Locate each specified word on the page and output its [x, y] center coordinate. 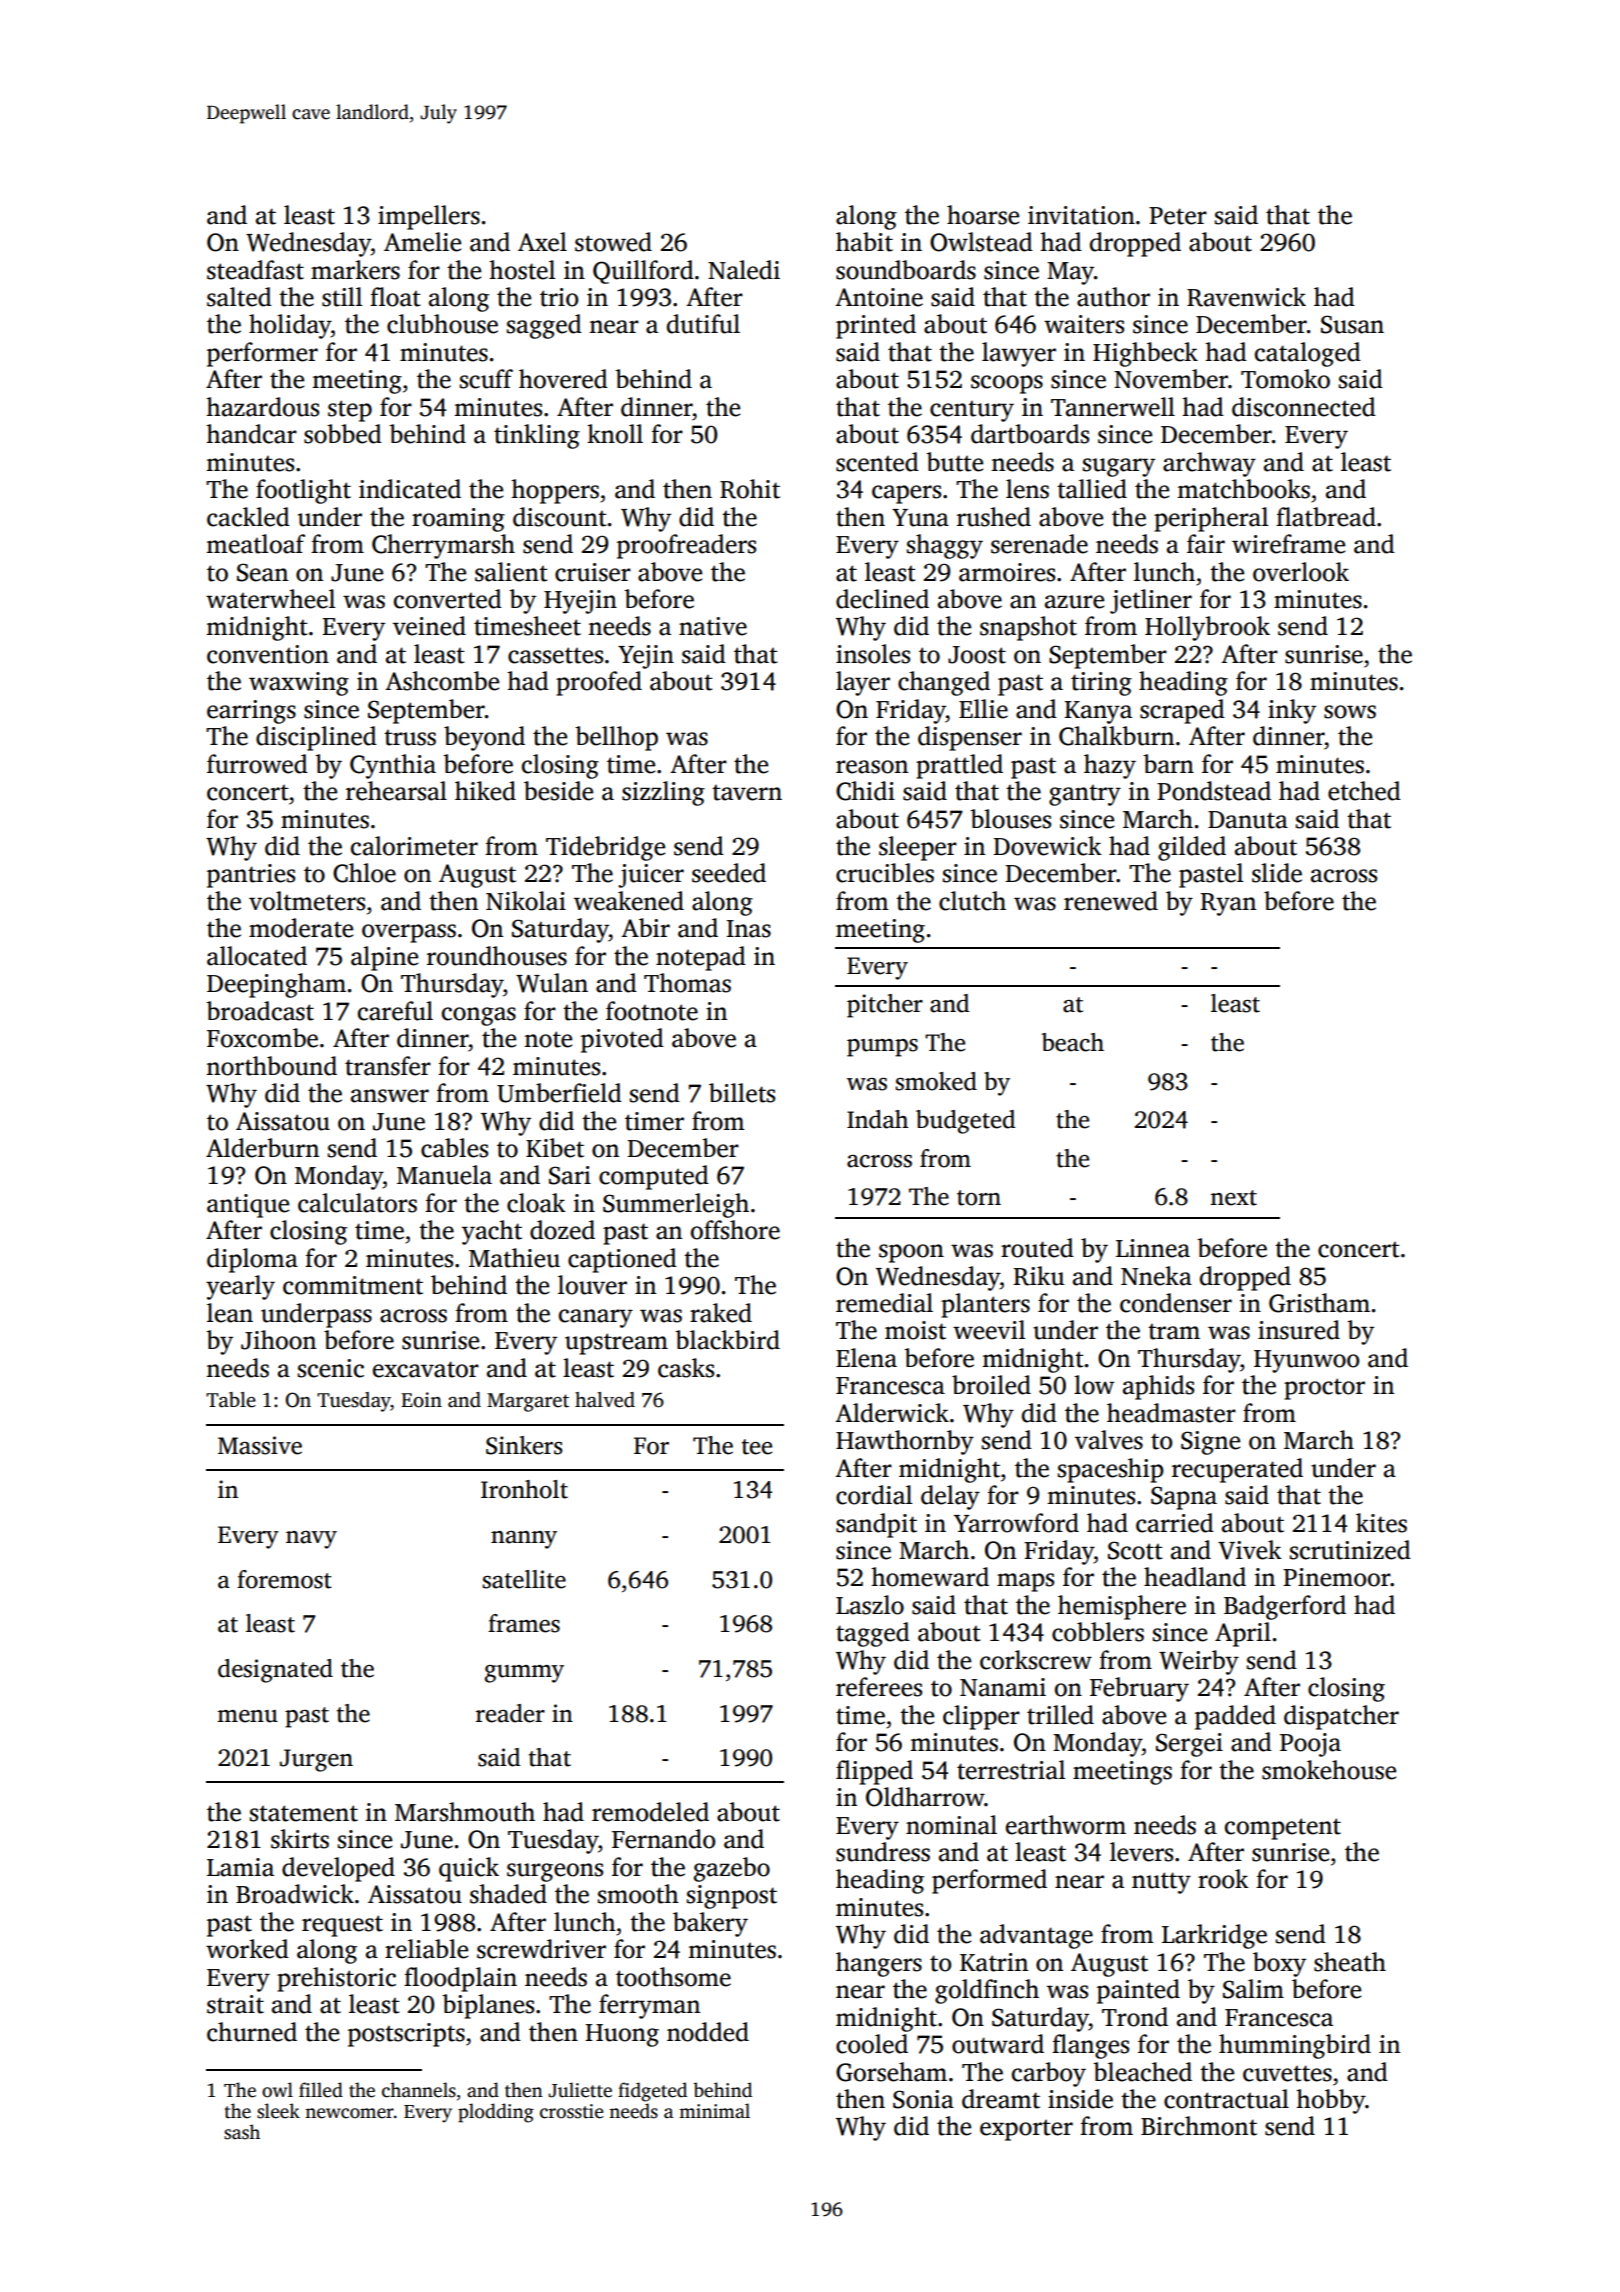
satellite [524, 1579]
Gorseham [891, 2072]
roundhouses [497, 956]
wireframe [1288, 544]
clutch [972, 901]
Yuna [920, 518]
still [342, 297]
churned [252, 2032]
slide [1277, 873]
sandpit [876, 1525]
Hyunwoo [1306, 1361]
